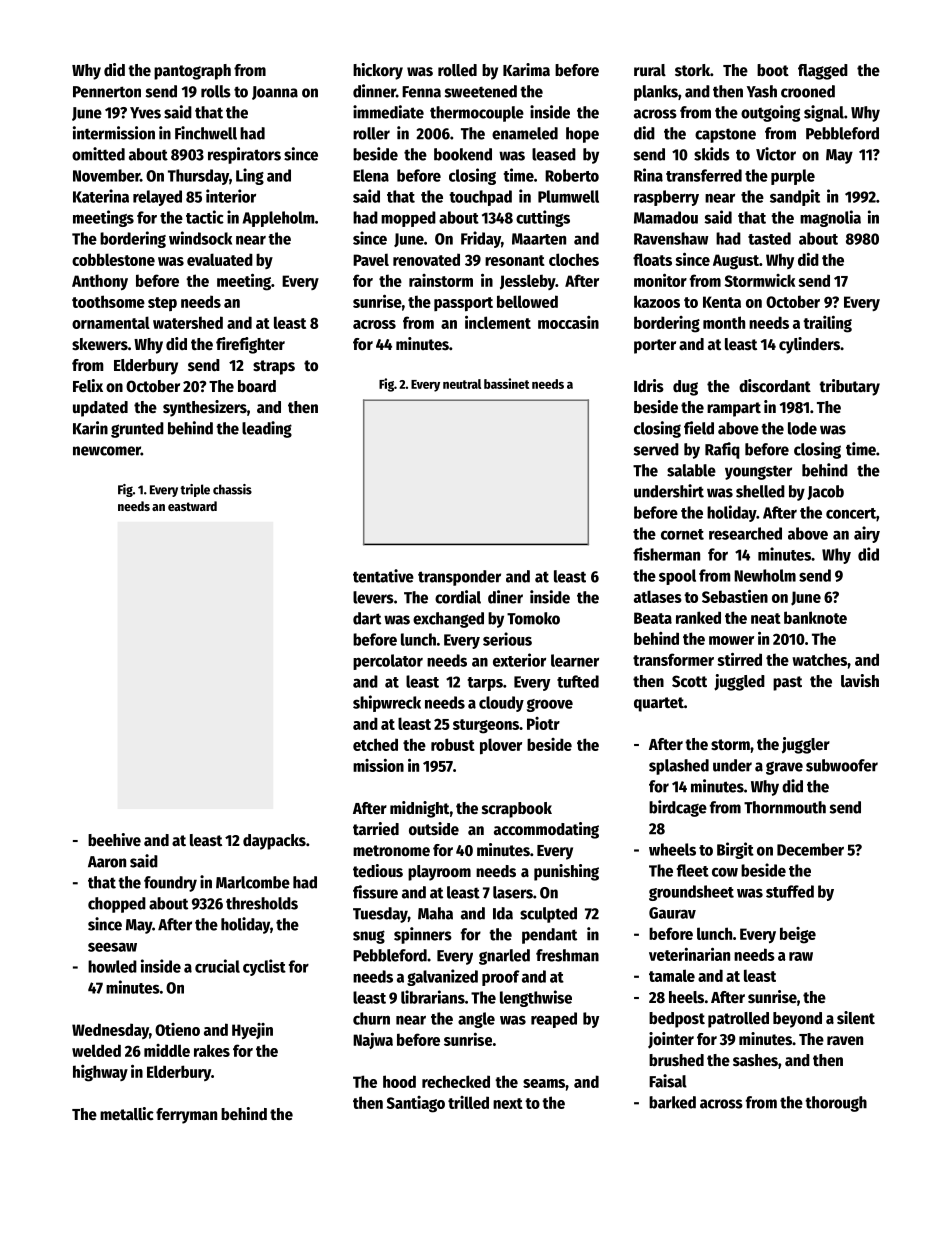  I want to click on tasted, so click(769, 238).
